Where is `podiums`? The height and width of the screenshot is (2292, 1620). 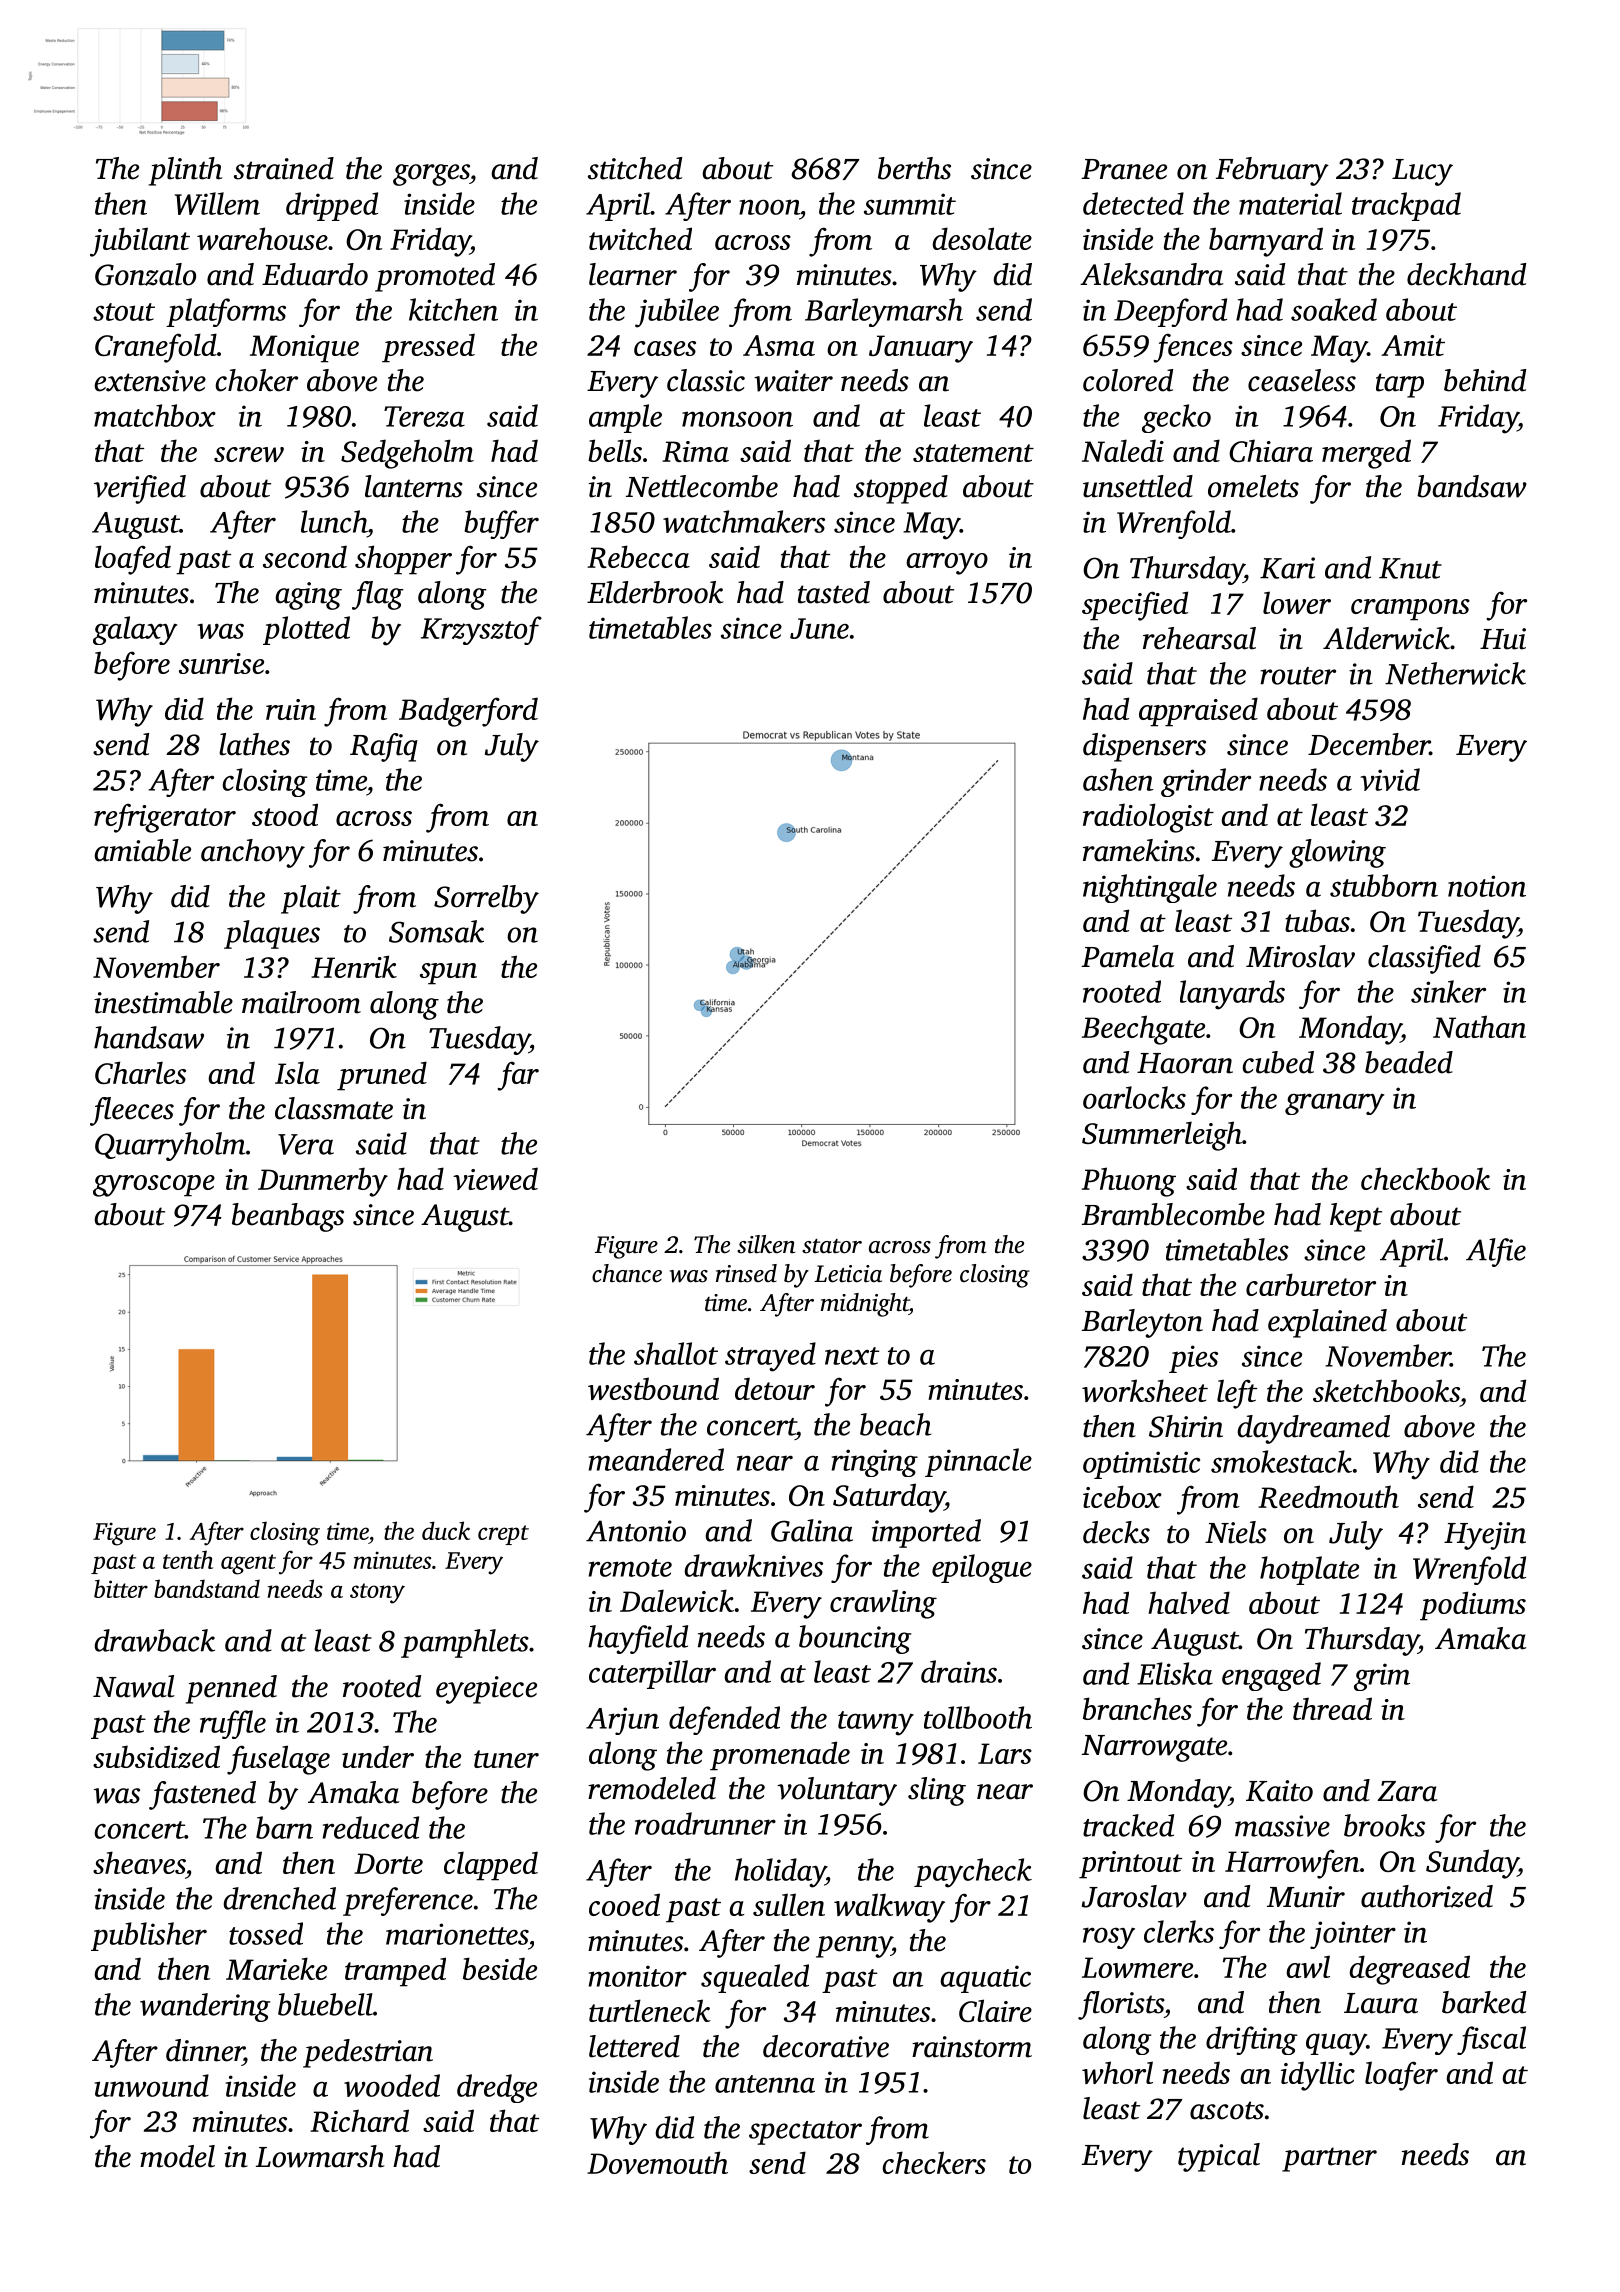
podiums is located at coordinates (1473, 1606).
